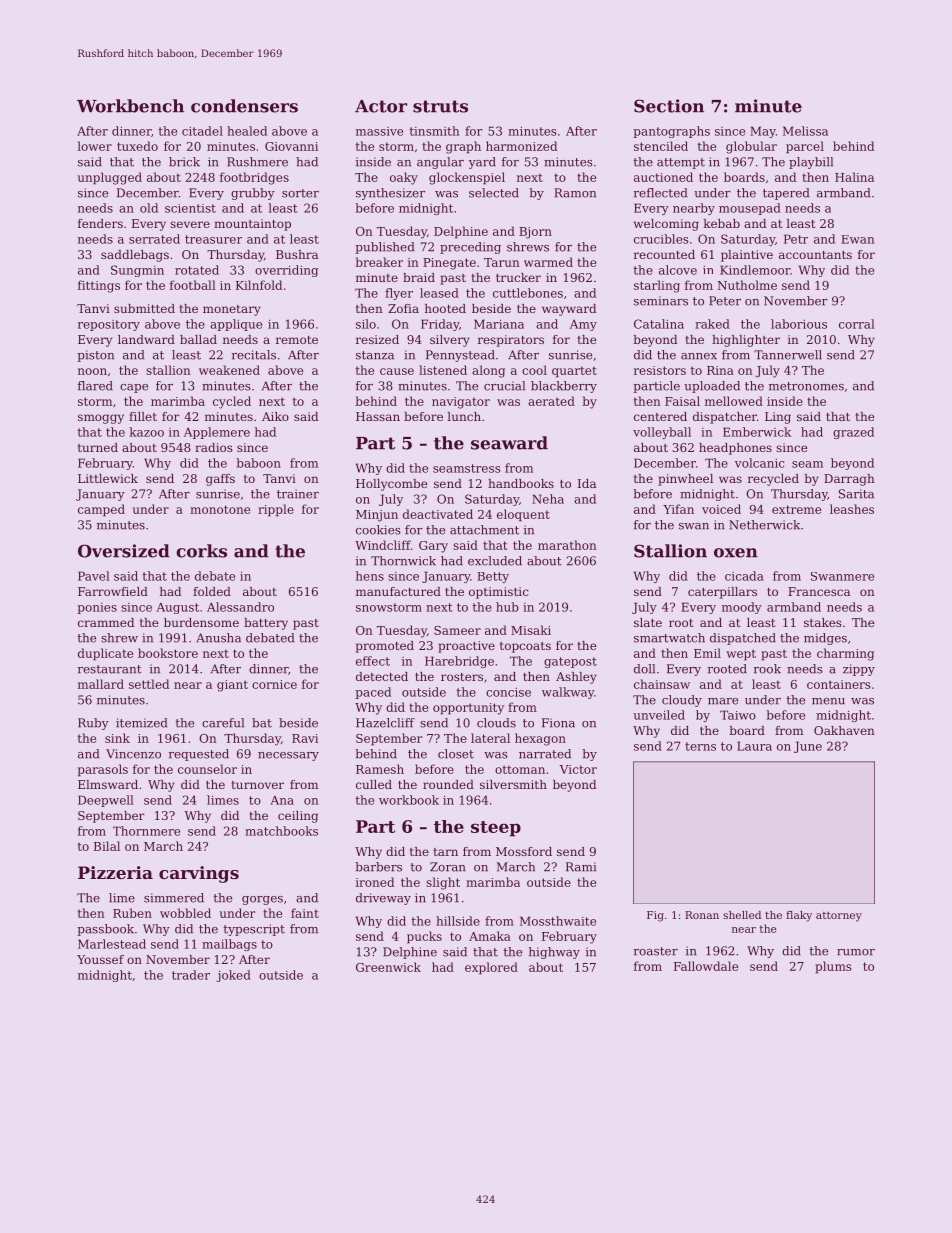 The width and height of the screenshot is (952, 1233). Describe the element at coordinates (233, 976) in the screenshot. I see `joked` at that location.
